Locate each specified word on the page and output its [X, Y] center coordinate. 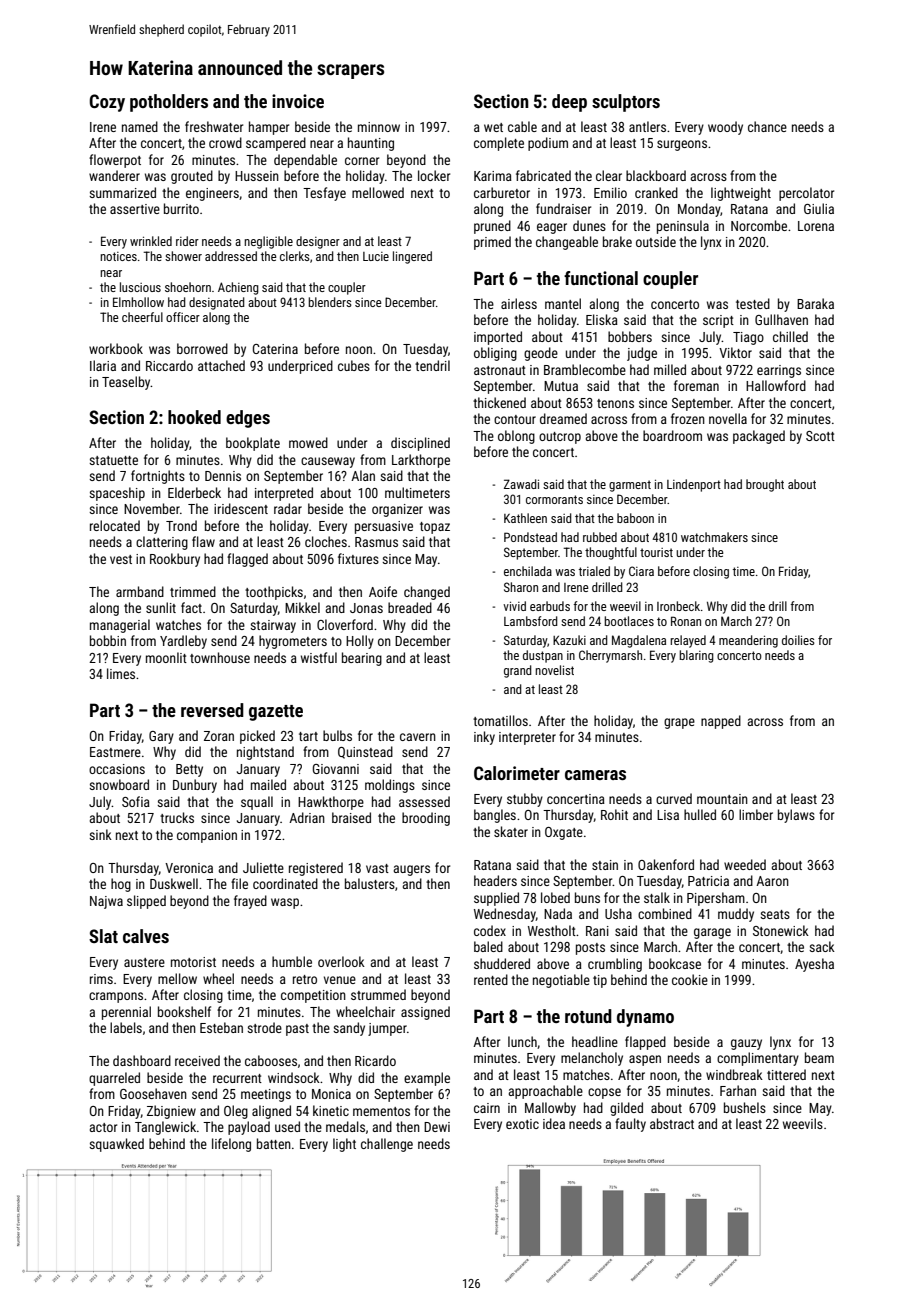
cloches [326, 541]
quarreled [114, 1079]
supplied [496, 899]
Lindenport [694, 485]
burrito [181, 208]
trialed [594, 571]
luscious [140, 287]
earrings [779, 371]
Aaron [772, 881]
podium [548, 144]
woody [725, 128]
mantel [563, 303]
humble [292, 961]
